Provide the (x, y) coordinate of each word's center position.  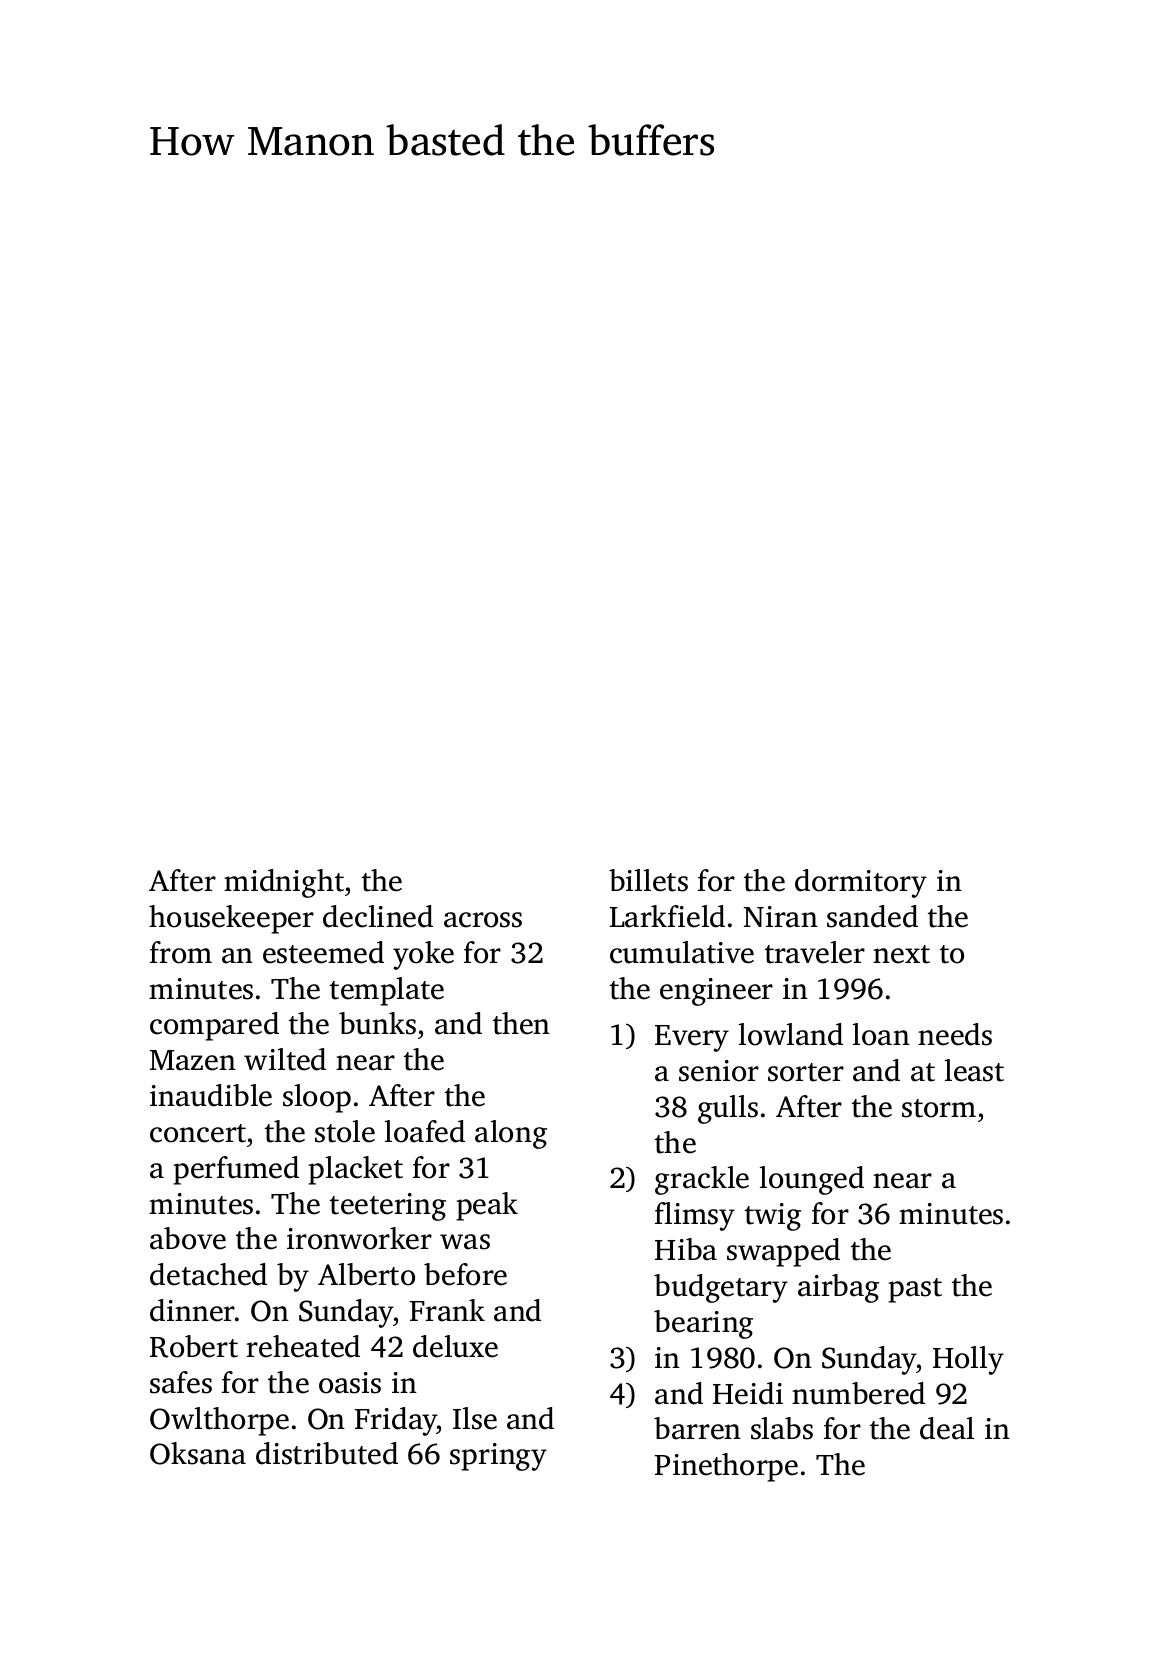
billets (648, 880)
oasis (350, 1383)
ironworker (359, 1238)
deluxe (455, 1346)
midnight (284, 883)
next (901, 954)
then (521, 1023)
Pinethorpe (726, 1467)
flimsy (695, 1216)
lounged (812, 1180)
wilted (285, 1059)
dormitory (861, 883)
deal (947, 1428)
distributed (327, 1453)
